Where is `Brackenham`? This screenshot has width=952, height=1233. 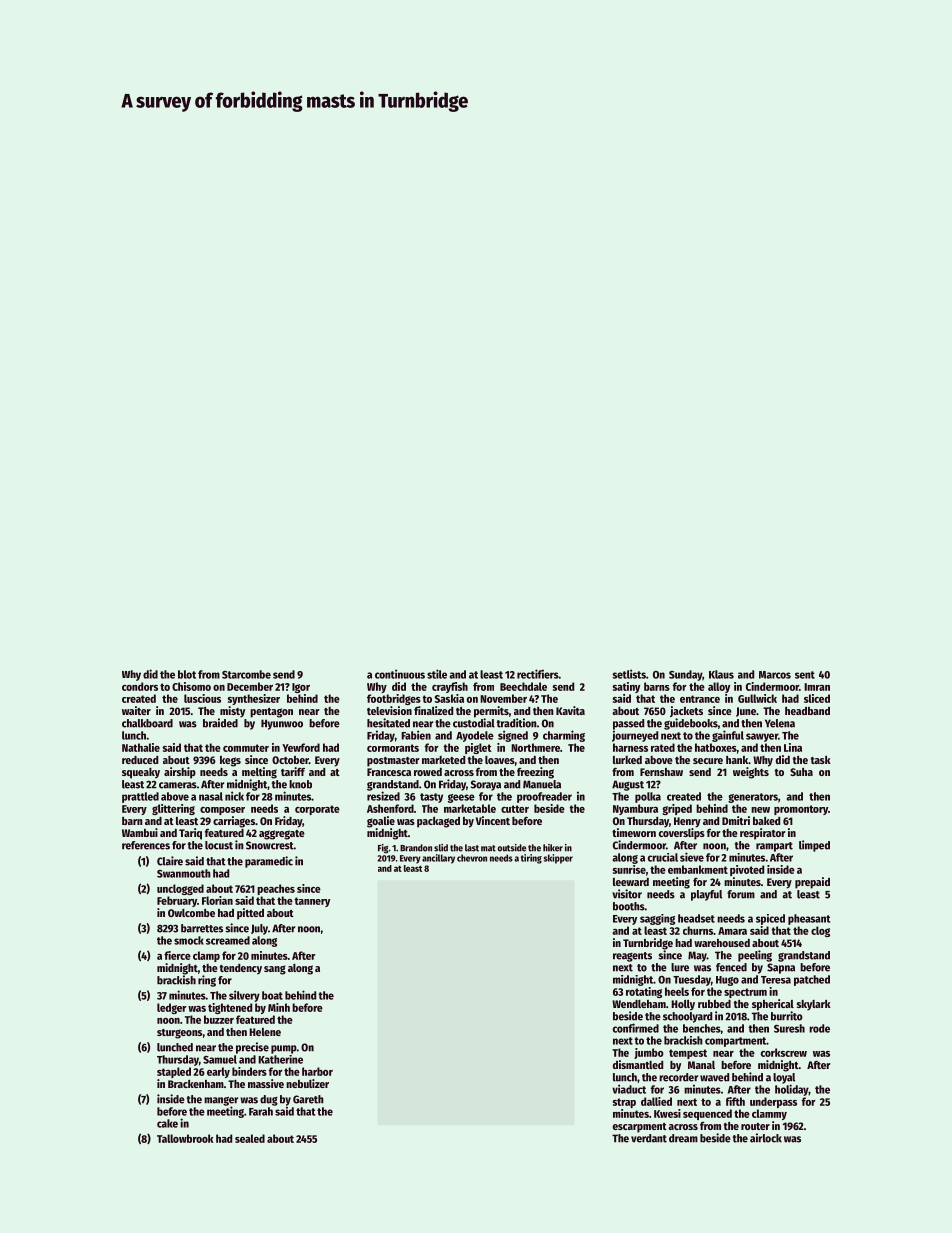
Brackenham is located at coordinates (196, 1084).
